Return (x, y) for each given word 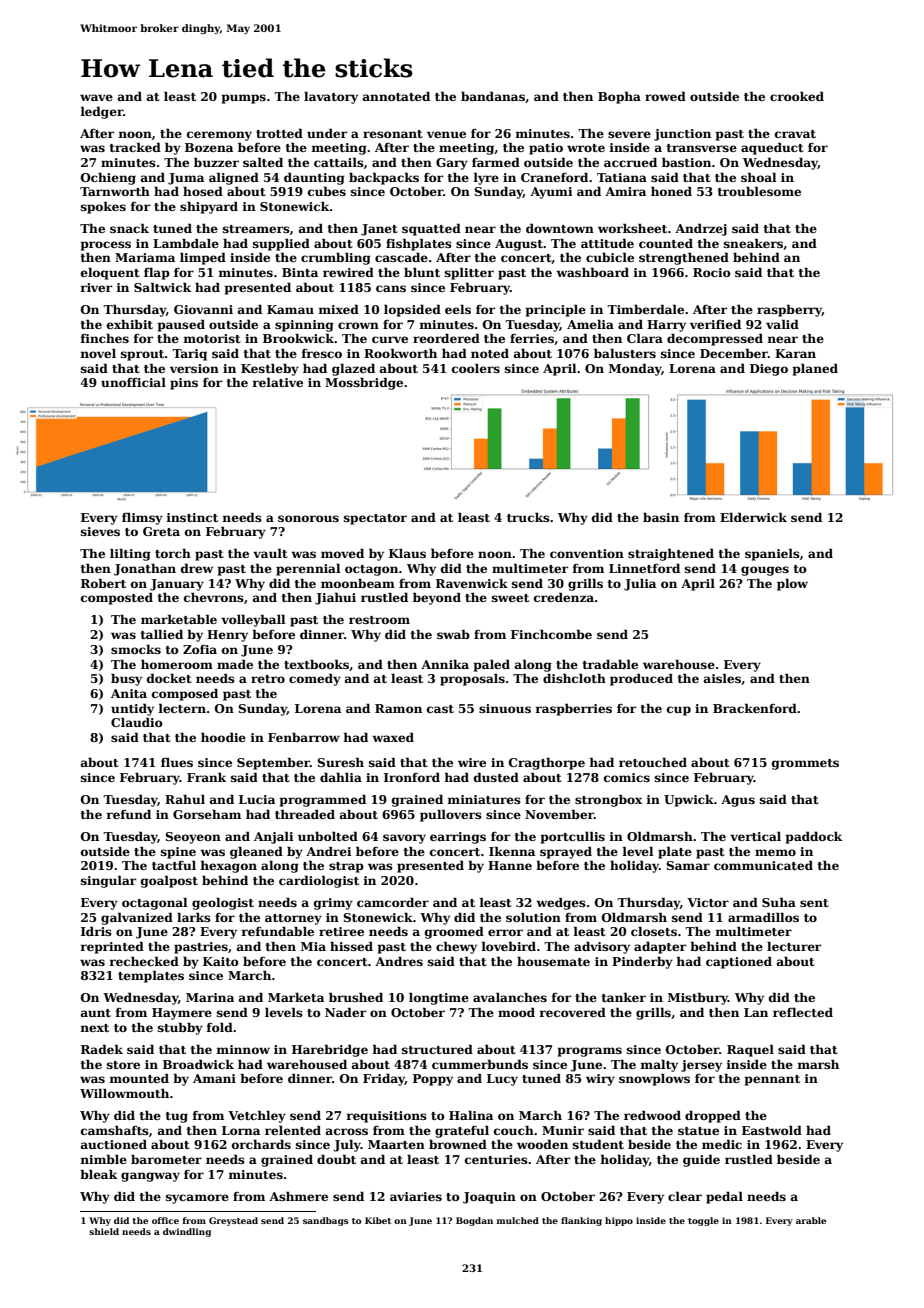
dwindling (187, 1232)
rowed (665, 96)
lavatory (331, 98)
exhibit (130, 324)
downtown (560, 228)
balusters (625, 353)
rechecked (144, 961)
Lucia (257, 799)
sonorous (308, 518)
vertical (755, 836)
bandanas (493, 96)
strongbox (608, 800)
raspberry (789, 311)
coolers (476, 368)
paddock (814, 837)
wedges (561, 903)
